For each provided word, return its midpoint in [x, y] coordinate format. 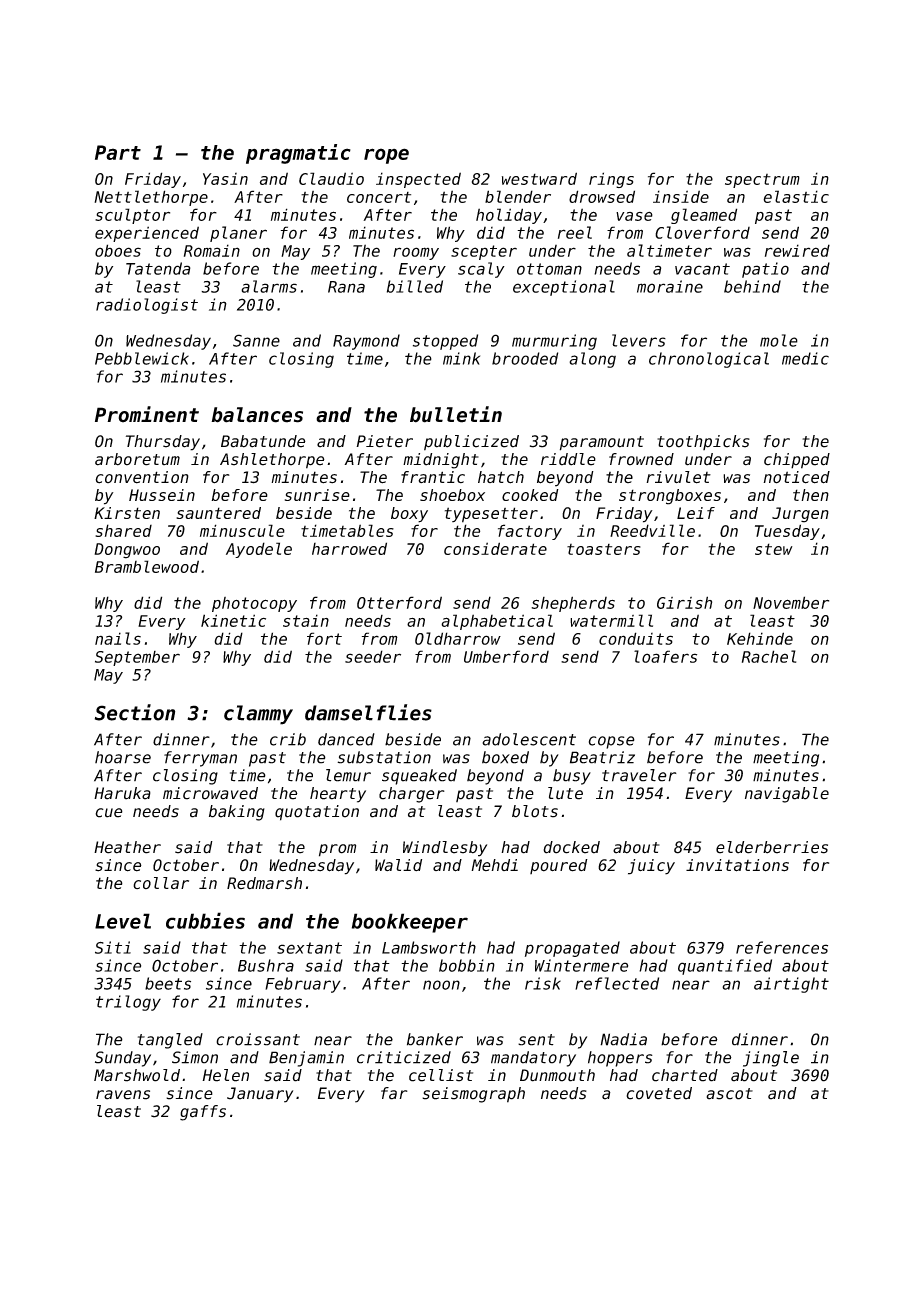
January [260, 1095]
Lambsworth [429, 947]
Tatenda [158, 268]
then [811, 495]
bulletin [456, 414]
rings [611, 180]
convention [142, 477]
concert [379, 197]
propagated [572, 949]
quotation [317, 813]
